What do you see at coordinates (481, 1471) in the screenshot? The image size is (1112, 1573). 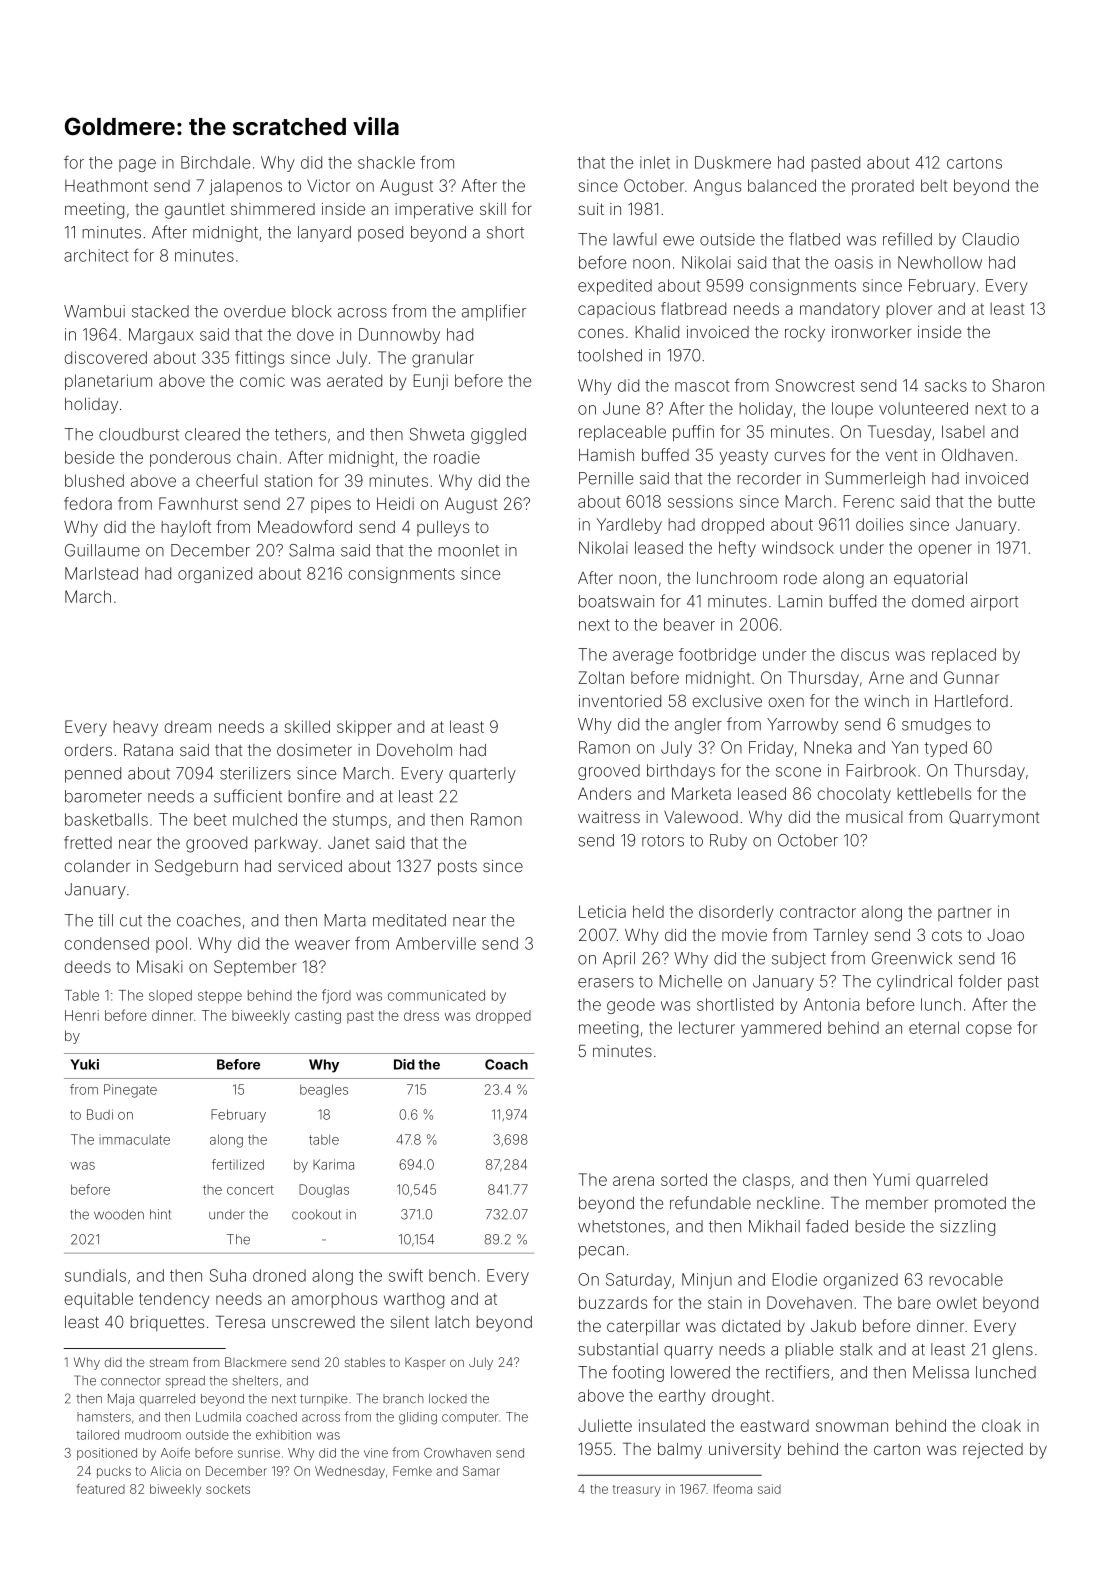 I see `Samar` at bounding box center [481, 1471].
